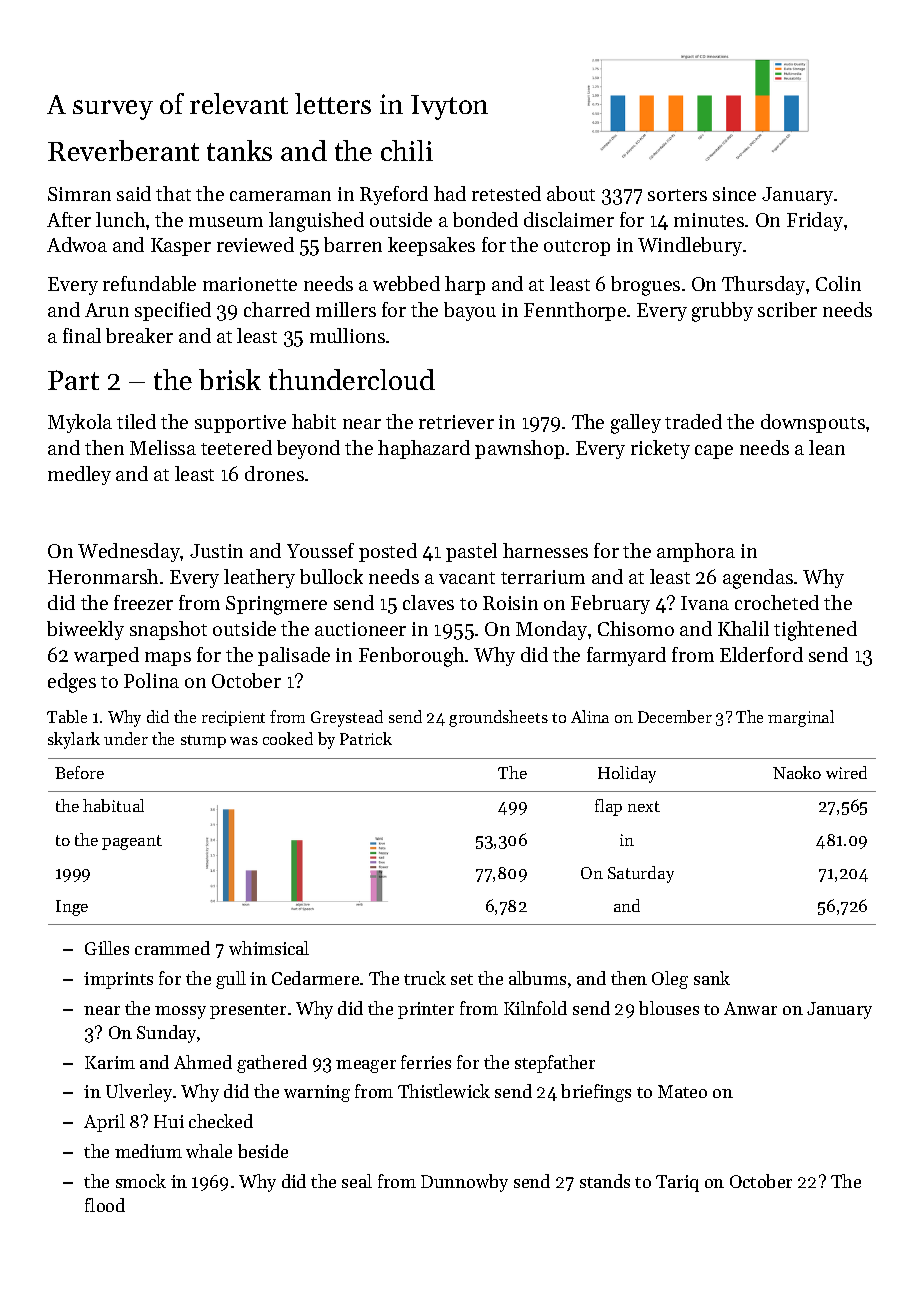 The height and width of the screenshot is (1308, 924). What do you see at coordinates (346, 309) in the screenshot?
I see `millers` at bounding box center [346, 309].
